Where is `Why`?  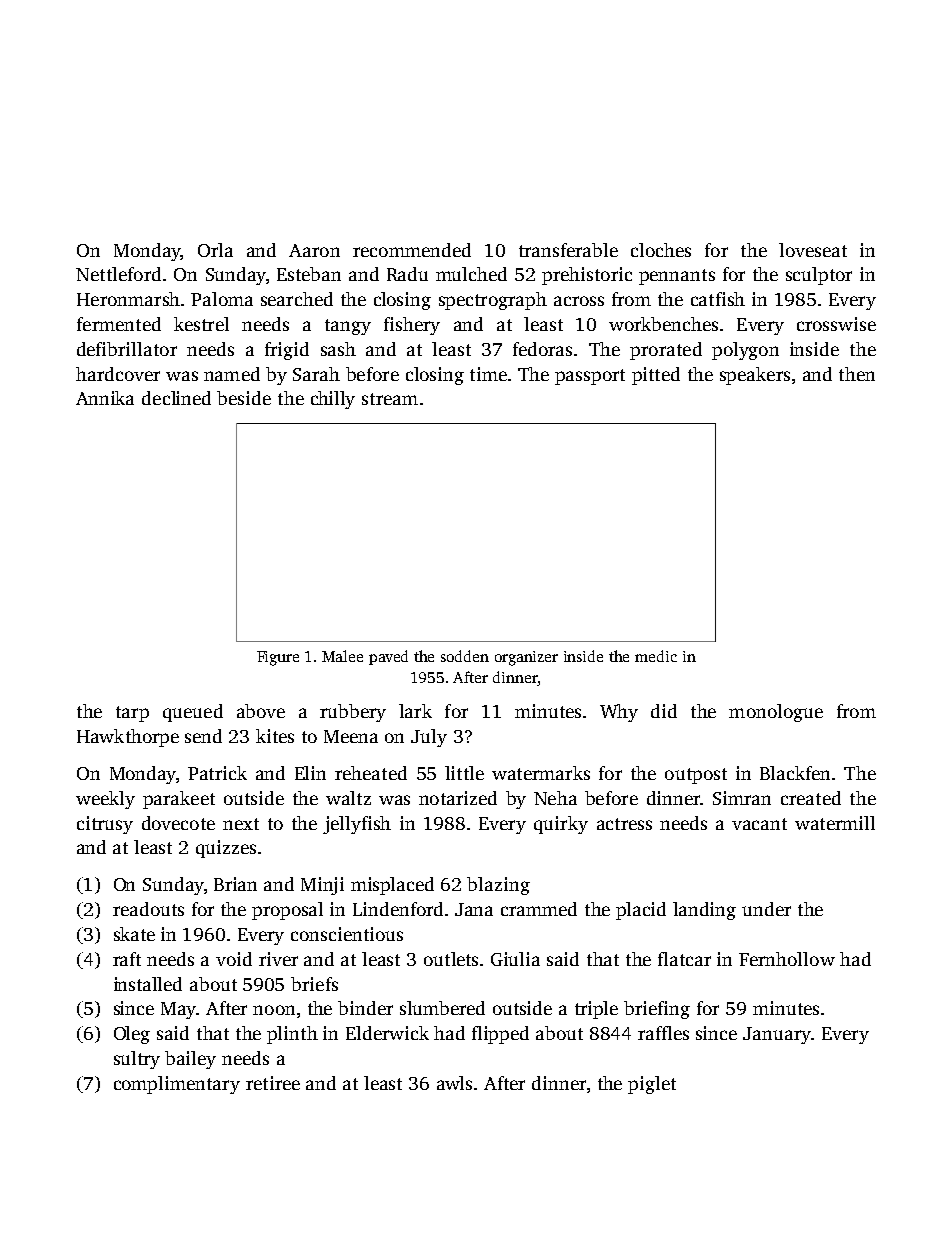 Why is located at coordinates (619, 713).
